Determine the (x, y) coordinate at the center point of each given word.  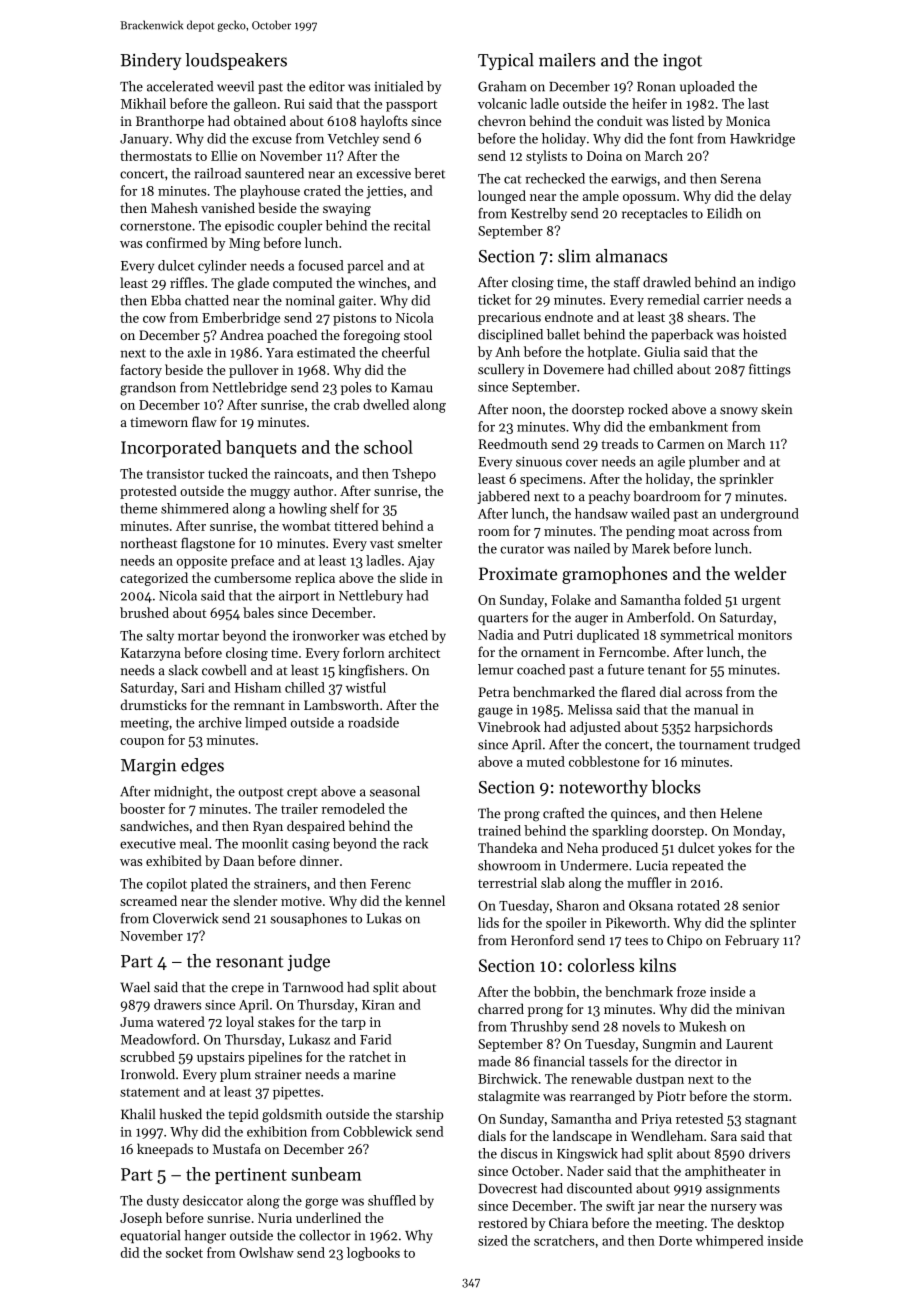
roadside (373, 722)
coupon (142, 743)
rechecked (555, 178)
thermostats (156, 155)
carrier (724, 300)
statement (150, 1092)
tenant (667, 670)
